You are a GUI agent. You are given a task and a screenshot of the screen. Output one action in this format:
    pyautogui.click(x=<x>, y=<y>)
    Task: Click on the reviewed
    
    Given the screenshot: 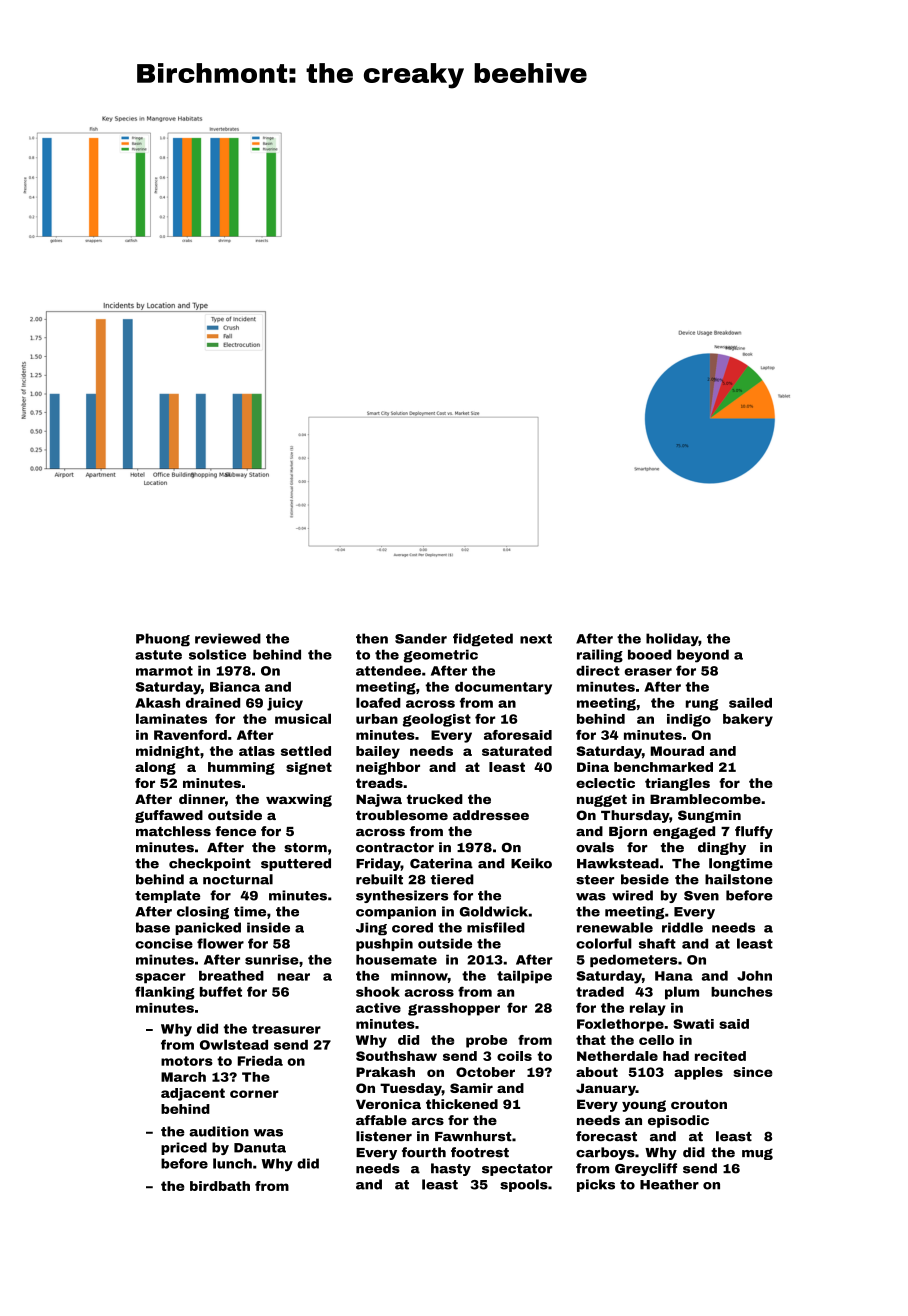 What is the action you would take?
    pyautogui.click(x=228, y=638)
